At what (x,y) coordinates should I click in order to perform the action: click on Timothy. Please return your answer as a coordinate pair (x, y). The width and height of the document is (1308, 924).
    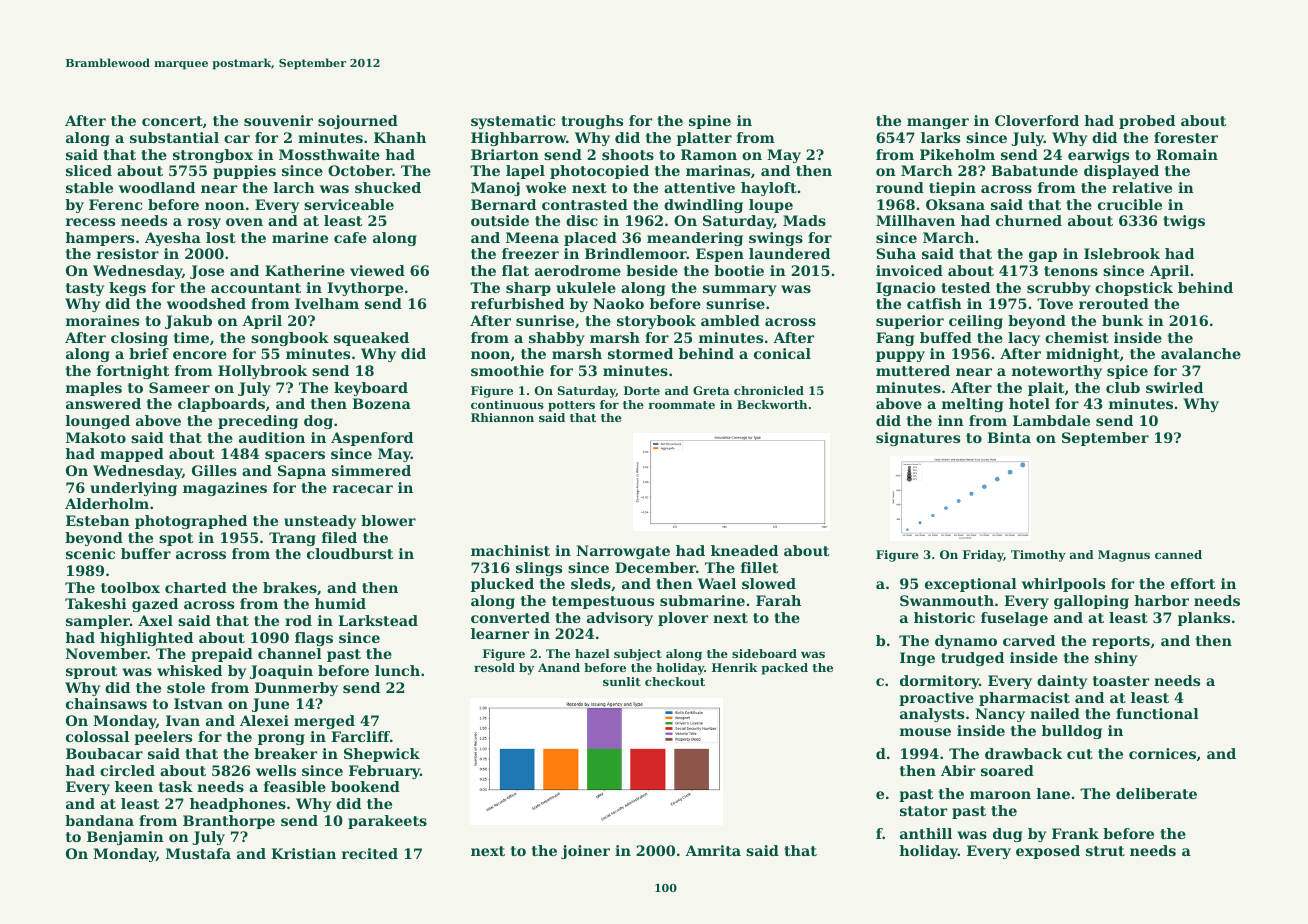
    Looking at the image, I should click on (1038, 556).
